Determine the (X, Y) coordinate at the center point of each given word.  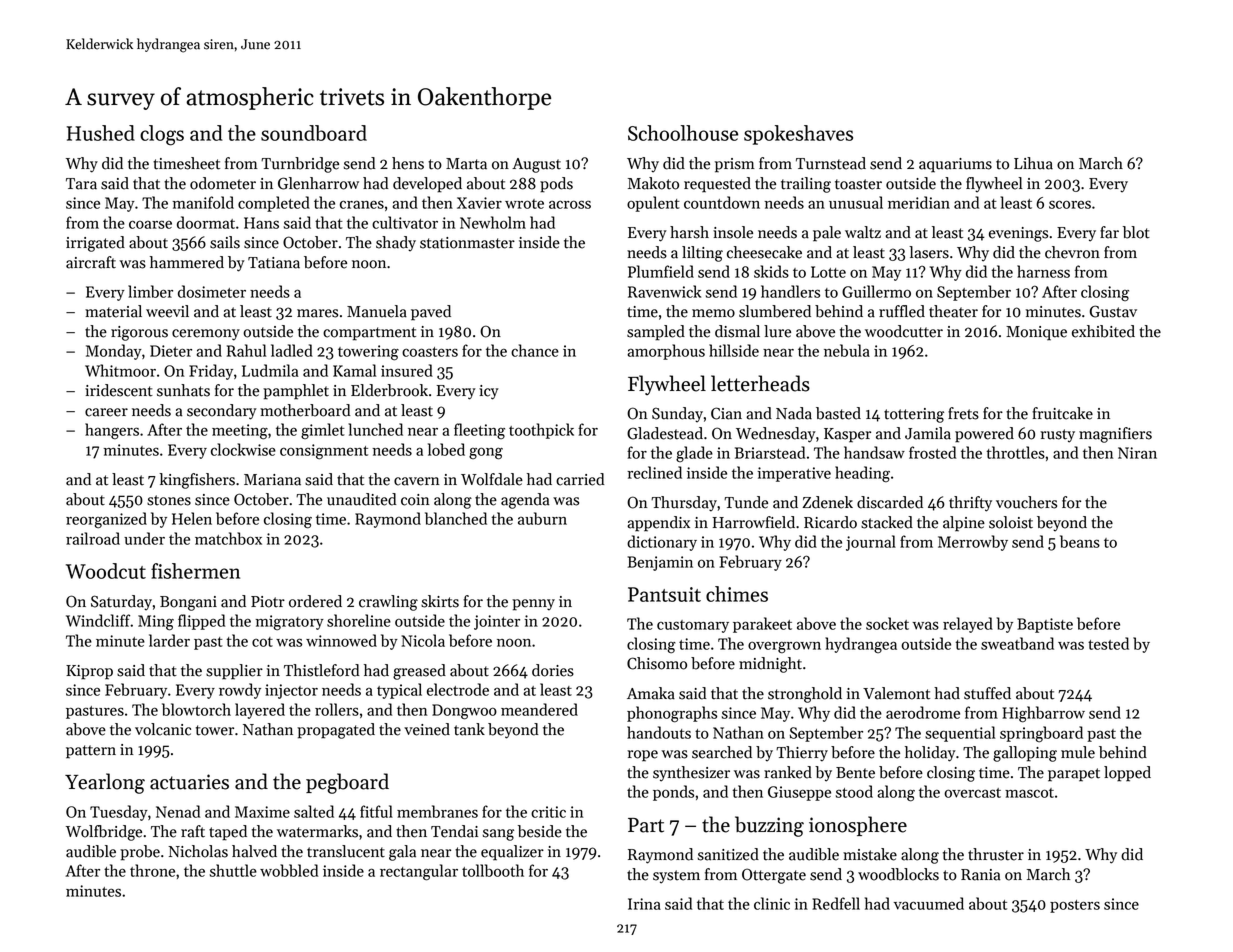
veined (427, 729)
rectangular (419, 872)
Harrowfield (753, 522)
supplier (234, 672)
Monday (114, 352)
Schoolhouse (683, 133)
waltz (863, 232)
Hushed (101, 133)
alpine (964, 524)
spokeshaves (798, 135)
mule (1078, 752)
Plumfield (661, 271)
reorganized (106, 520)
